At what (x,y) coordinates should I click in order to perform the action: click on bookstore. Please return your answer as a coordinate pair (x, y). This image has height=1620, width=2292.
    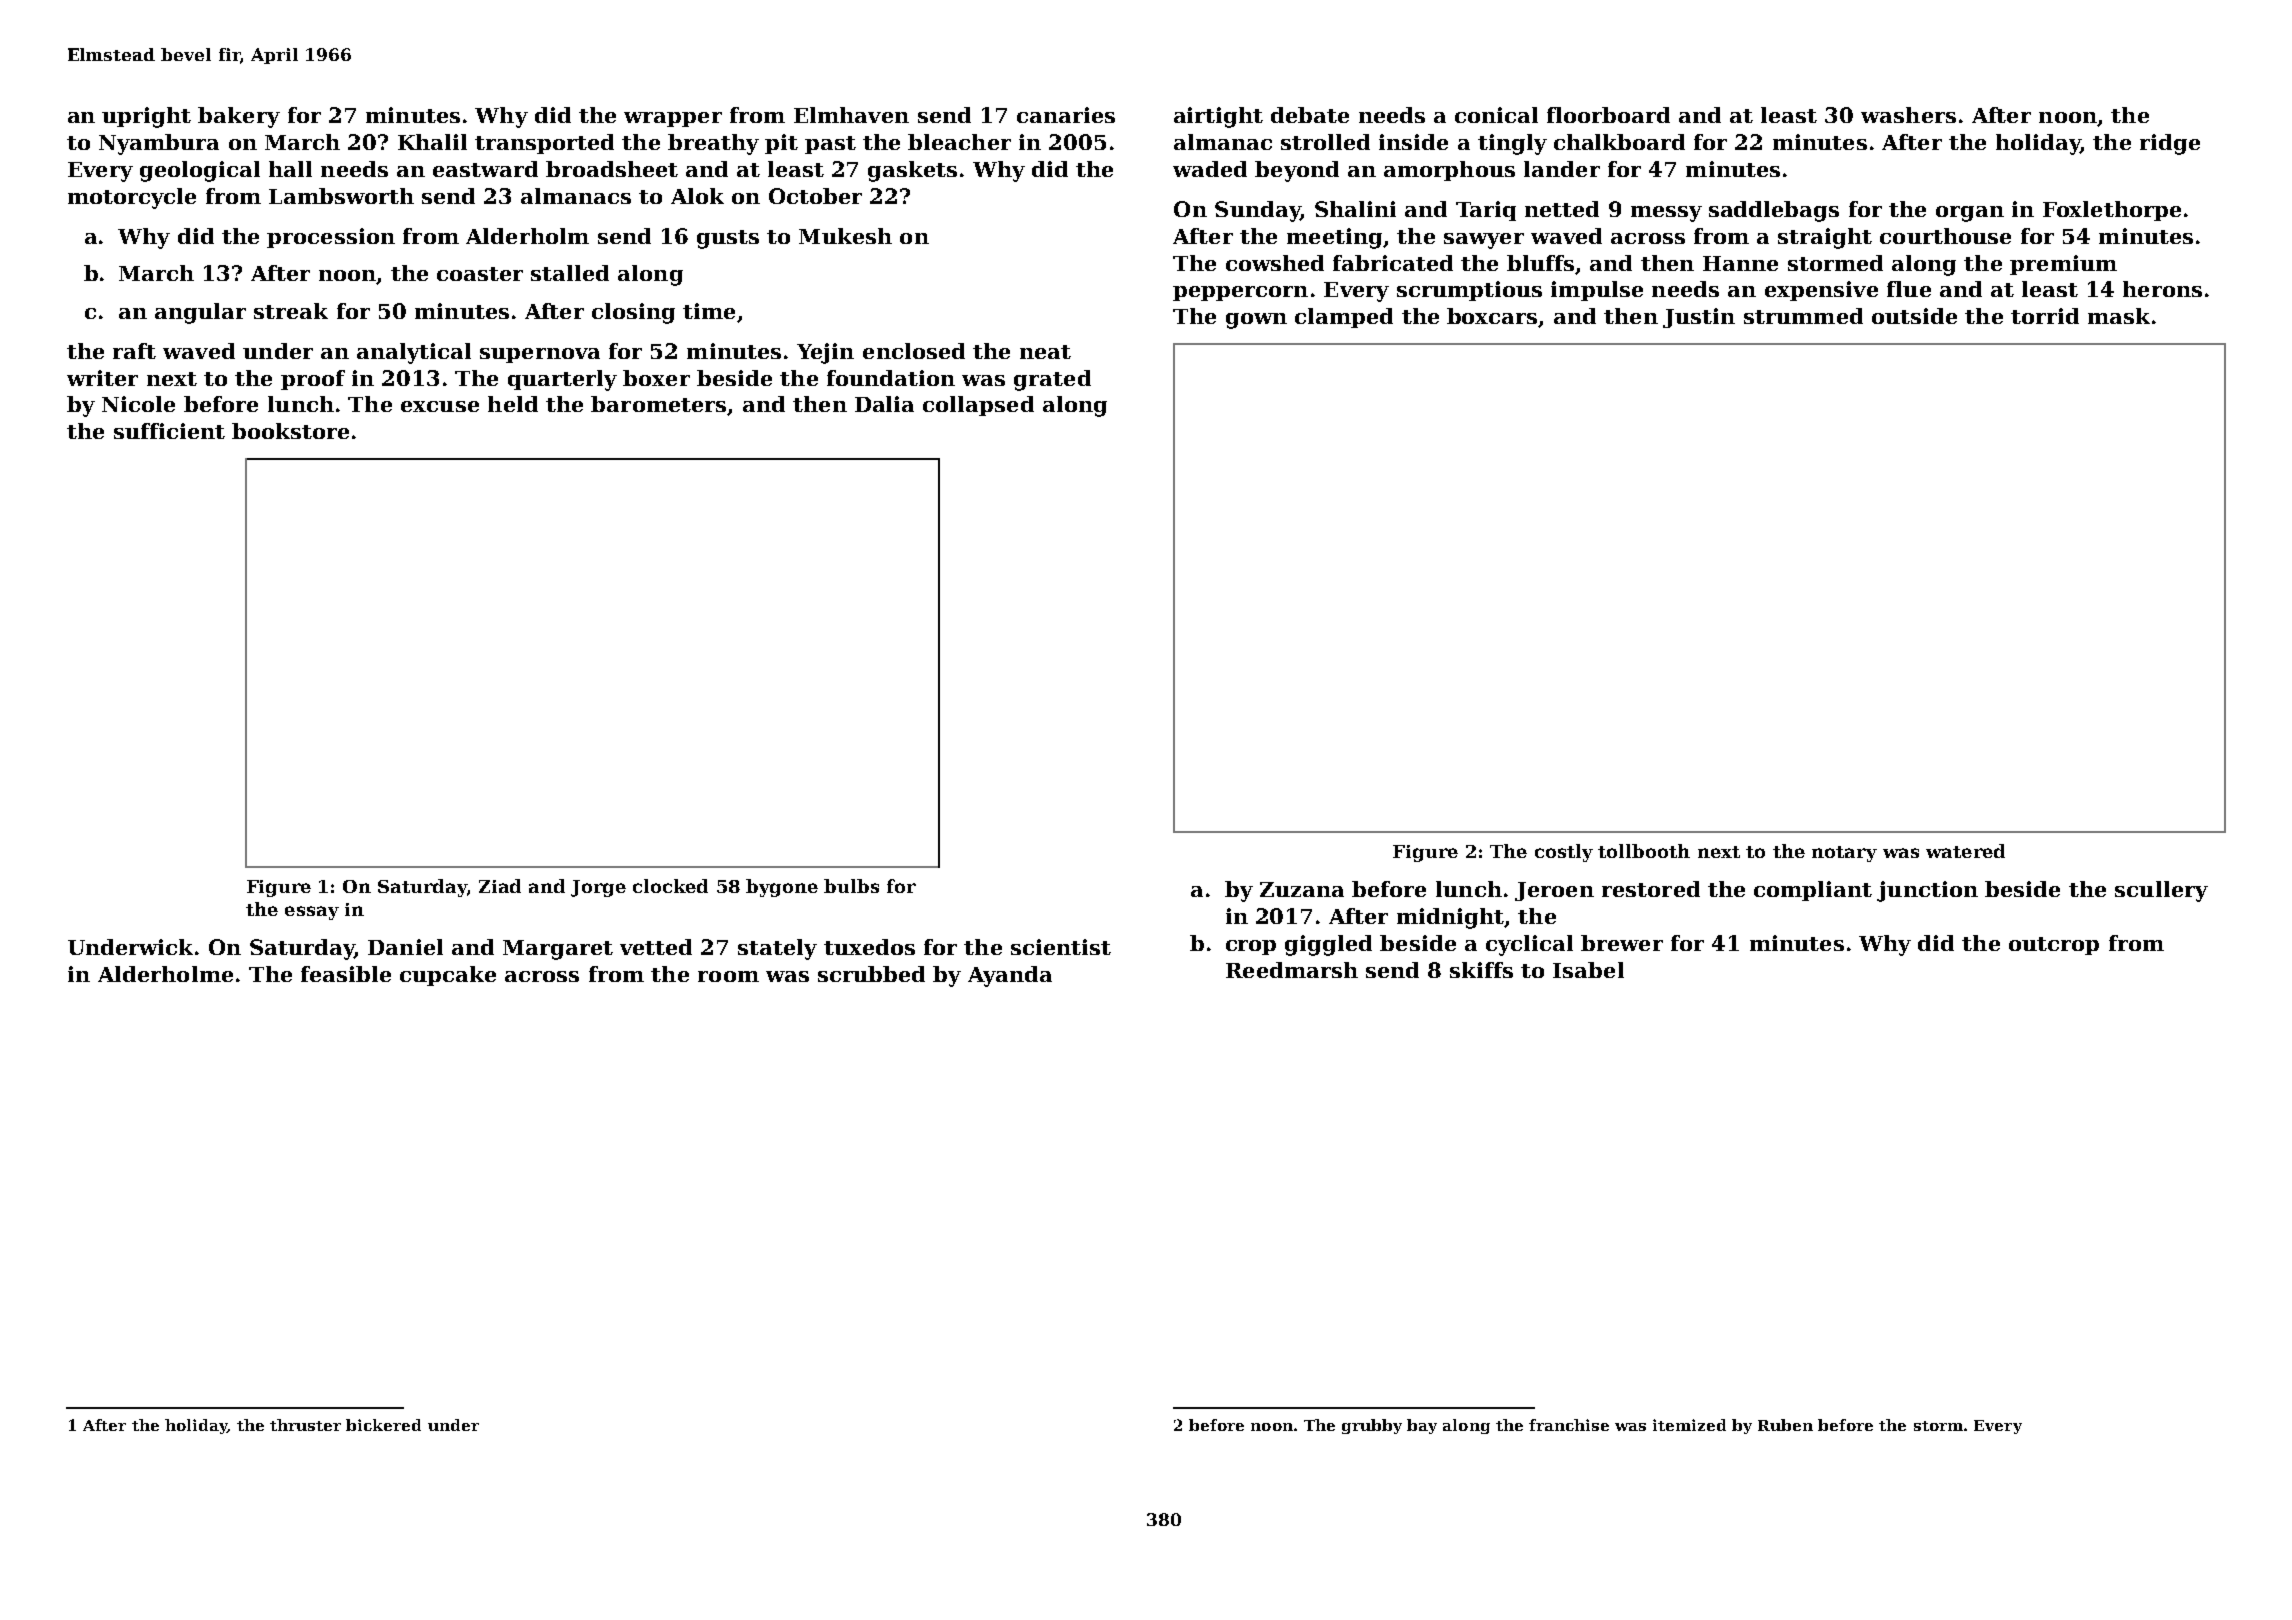
    Looking at the image, I should click on (290, 431).
